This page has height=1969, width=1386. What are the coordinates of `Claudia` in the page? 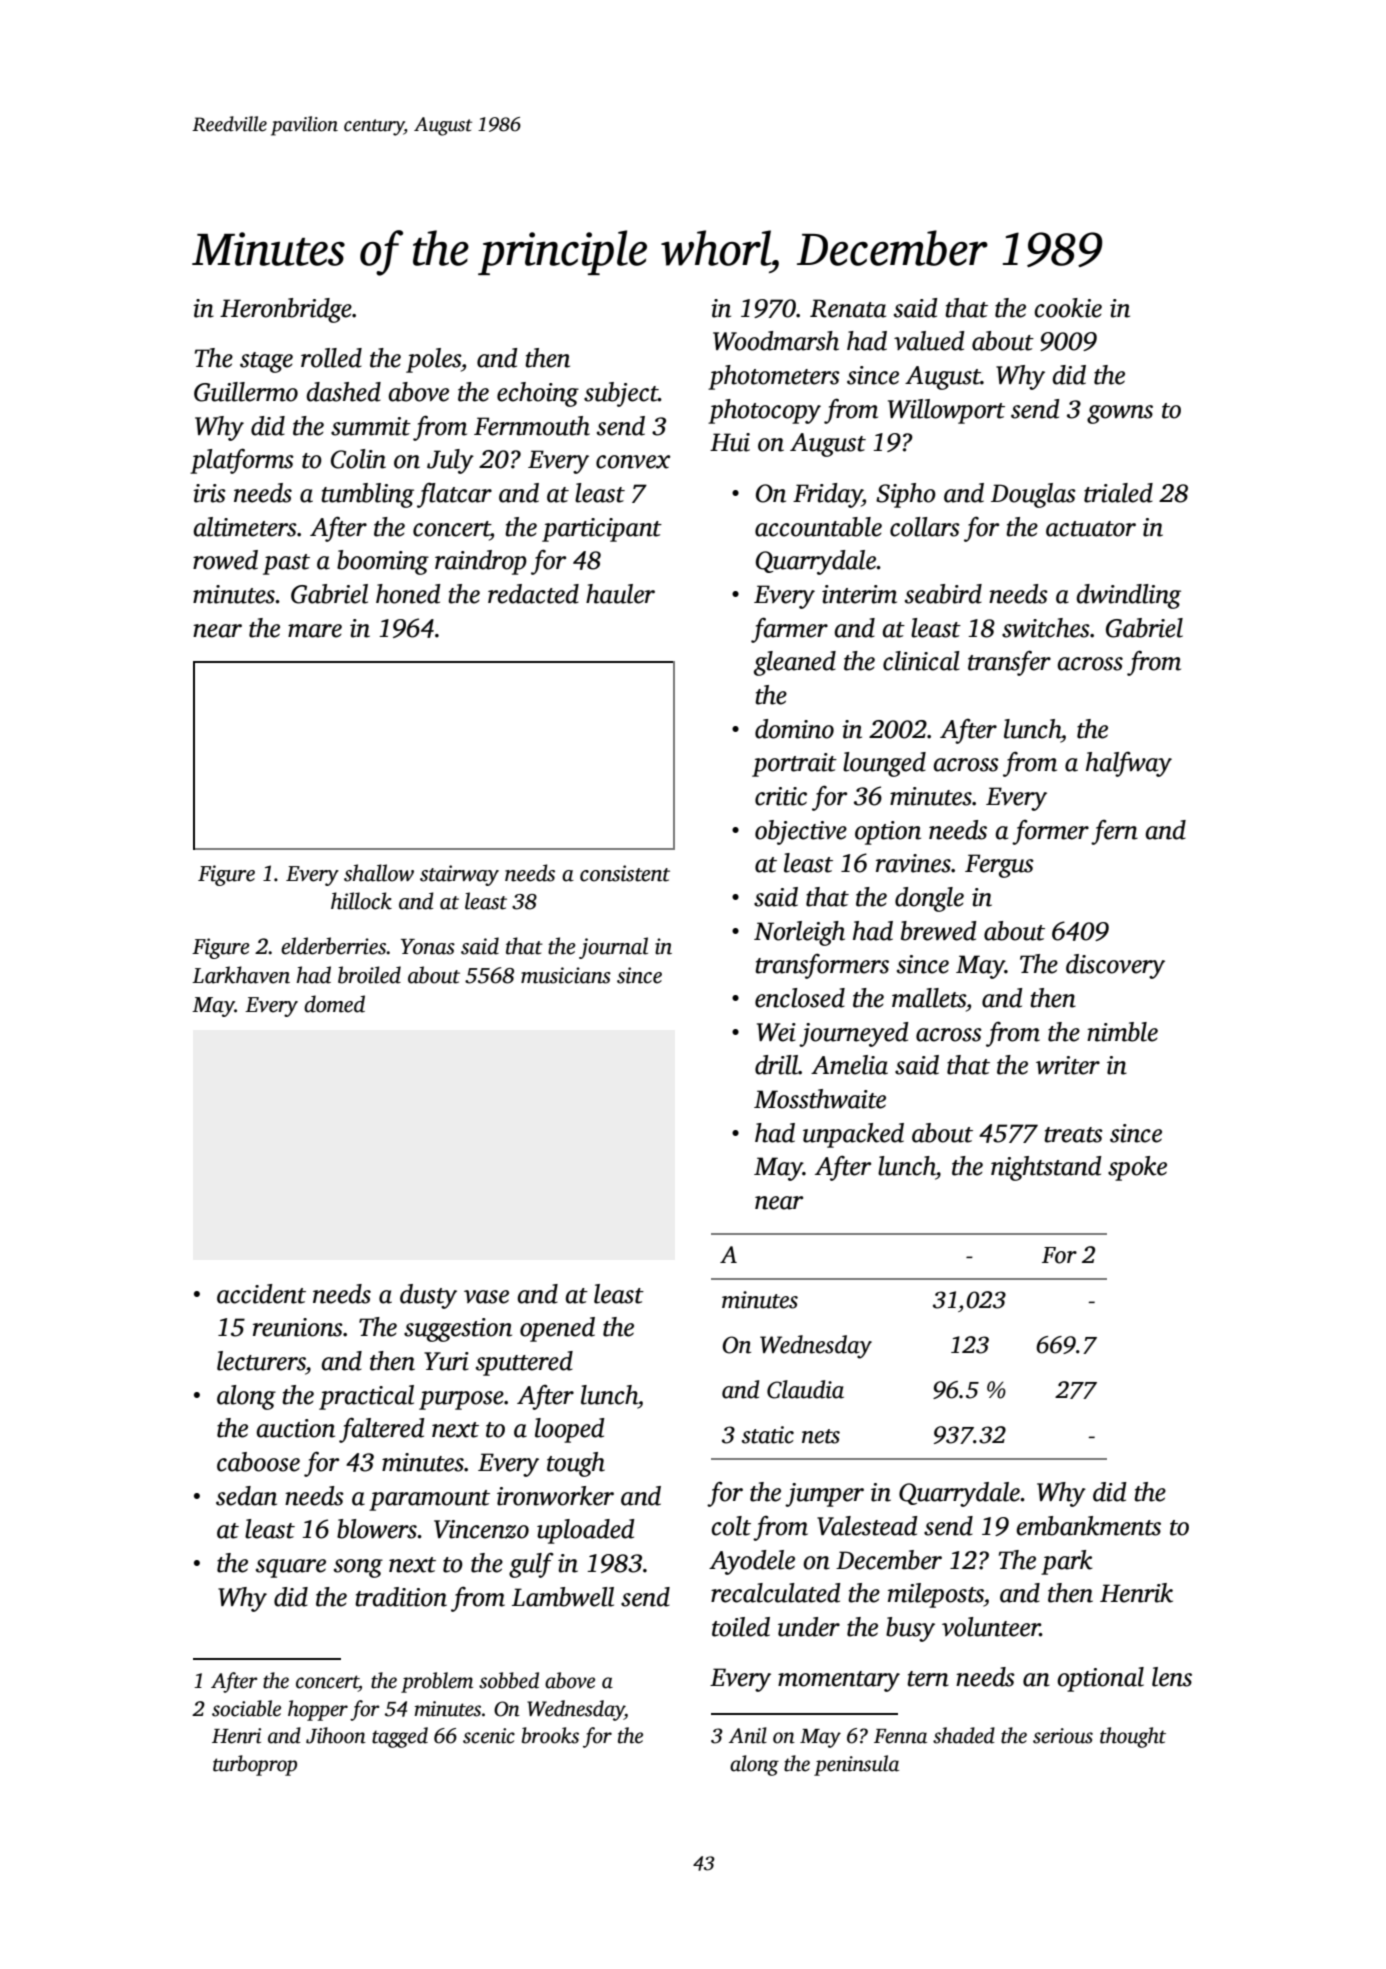 It's located at (805, 1389).
